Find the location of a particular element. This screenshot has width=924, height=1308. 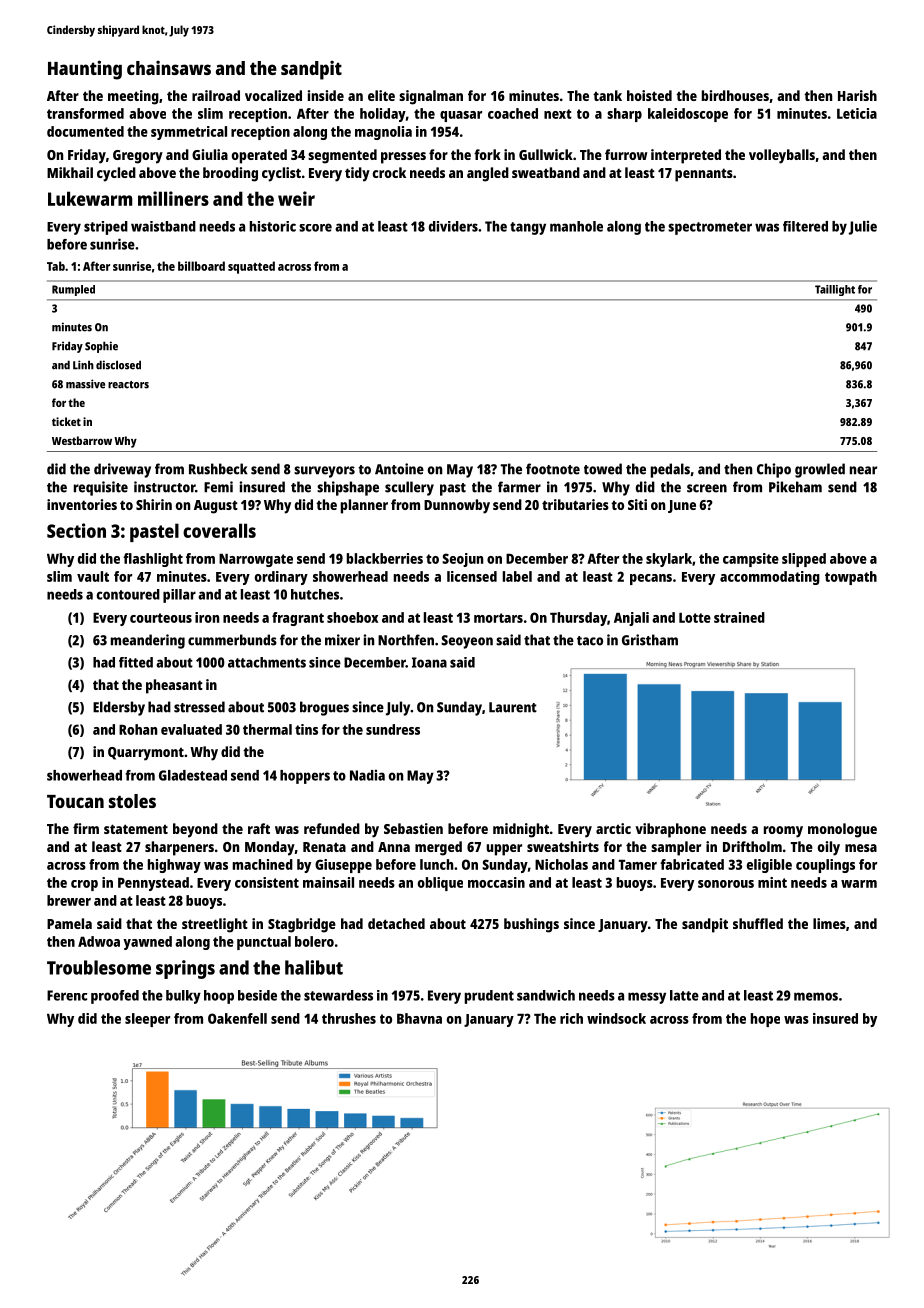

tangy is located at coordinates (528, 228).
